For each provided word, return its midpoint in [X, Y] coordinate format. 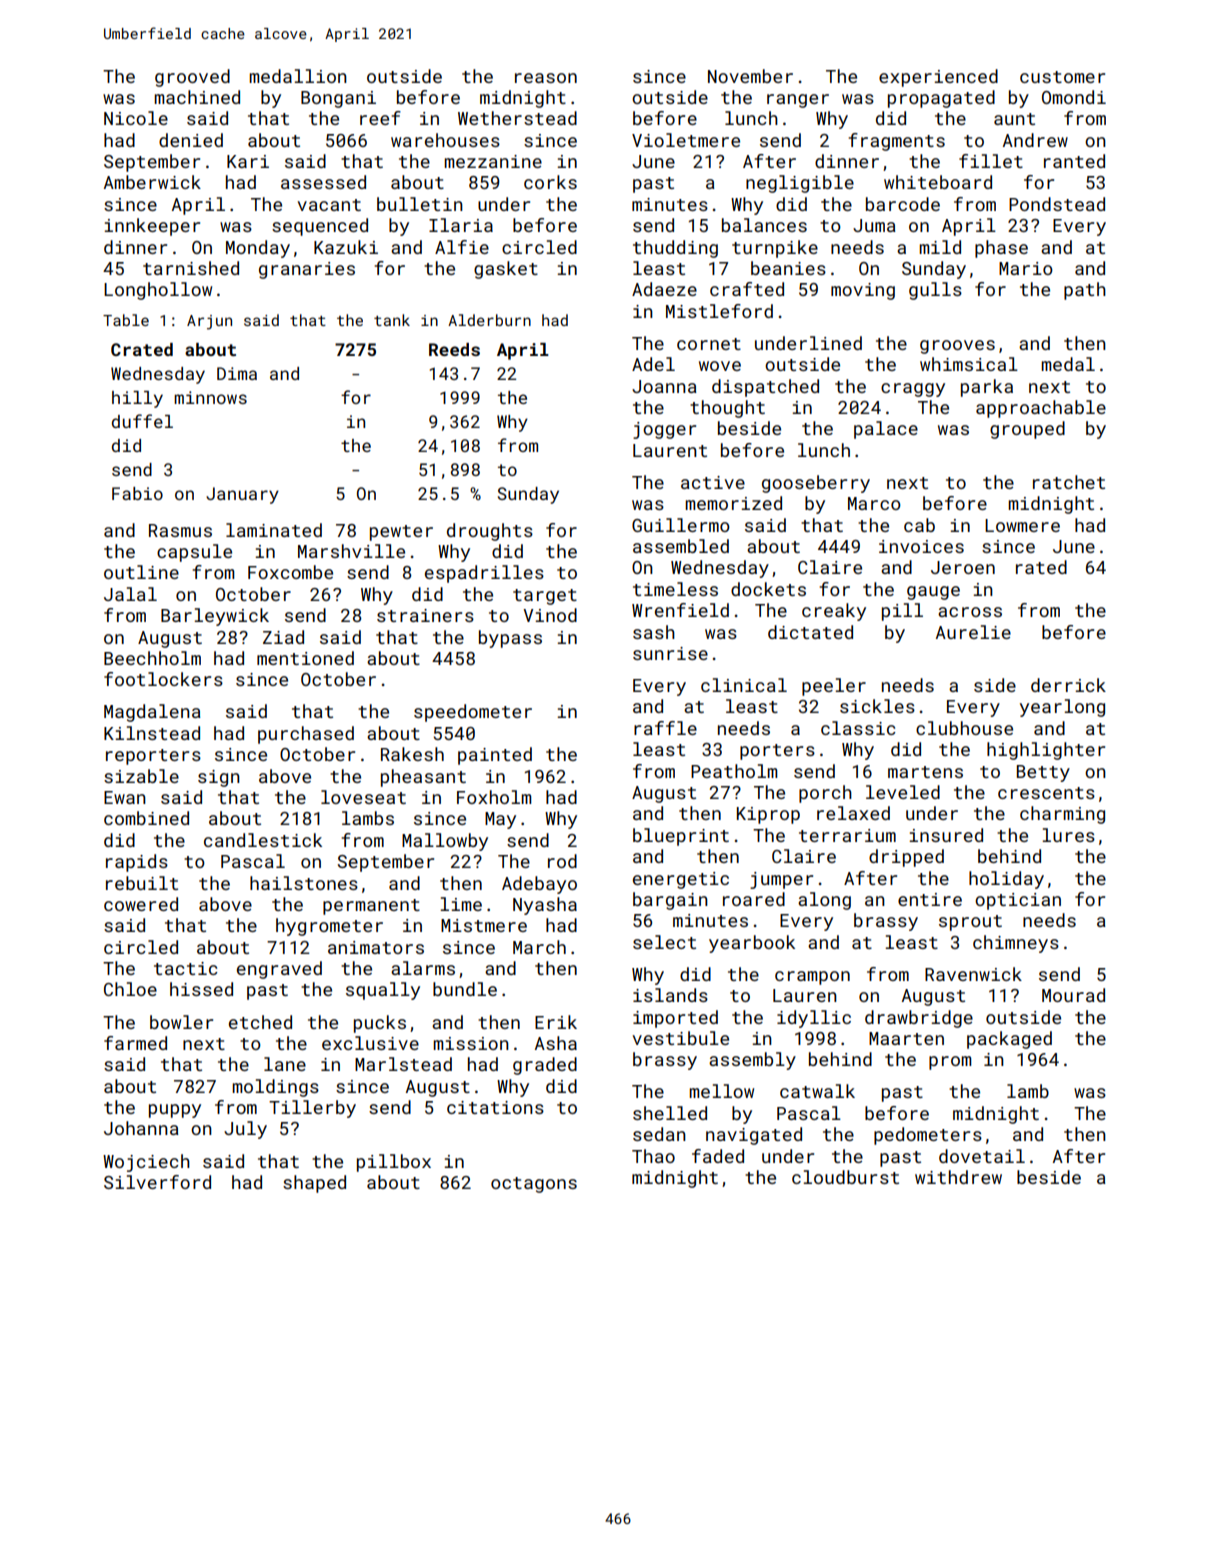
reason [546, 78]
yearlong [1062, 708]
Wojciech [146, 1163]
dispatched [765, 388]
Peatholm [734, 771]
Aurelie [973, 632]
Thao [653, 1156]
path [1085, 291]
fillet [991, 161]
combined [146, 818]
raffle [665, 728]
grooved [192, 78]
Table [126, 320]
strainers [425, 615]
